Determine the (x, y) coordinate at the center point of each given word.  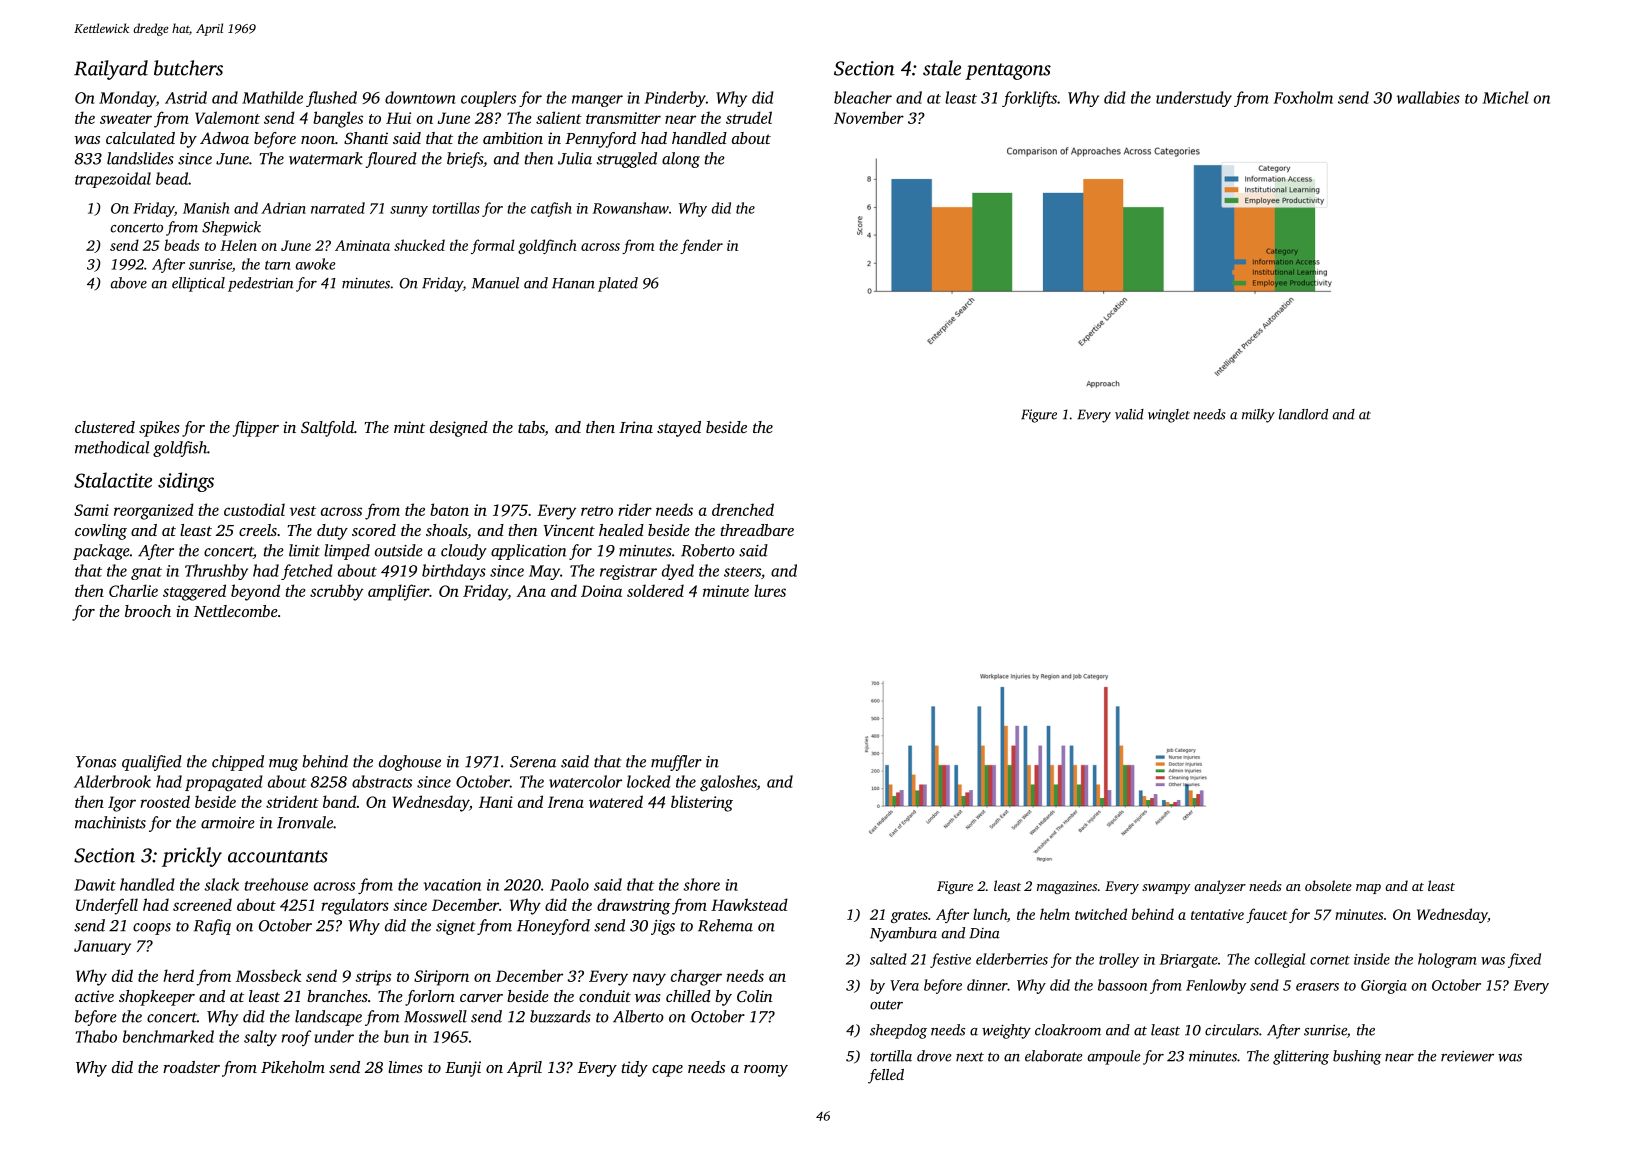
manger (597, 101)
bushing (1357, 1057)
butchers (188, 68)
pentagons (1008, 71)
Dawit (95, 885)
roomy (766, 1071)
